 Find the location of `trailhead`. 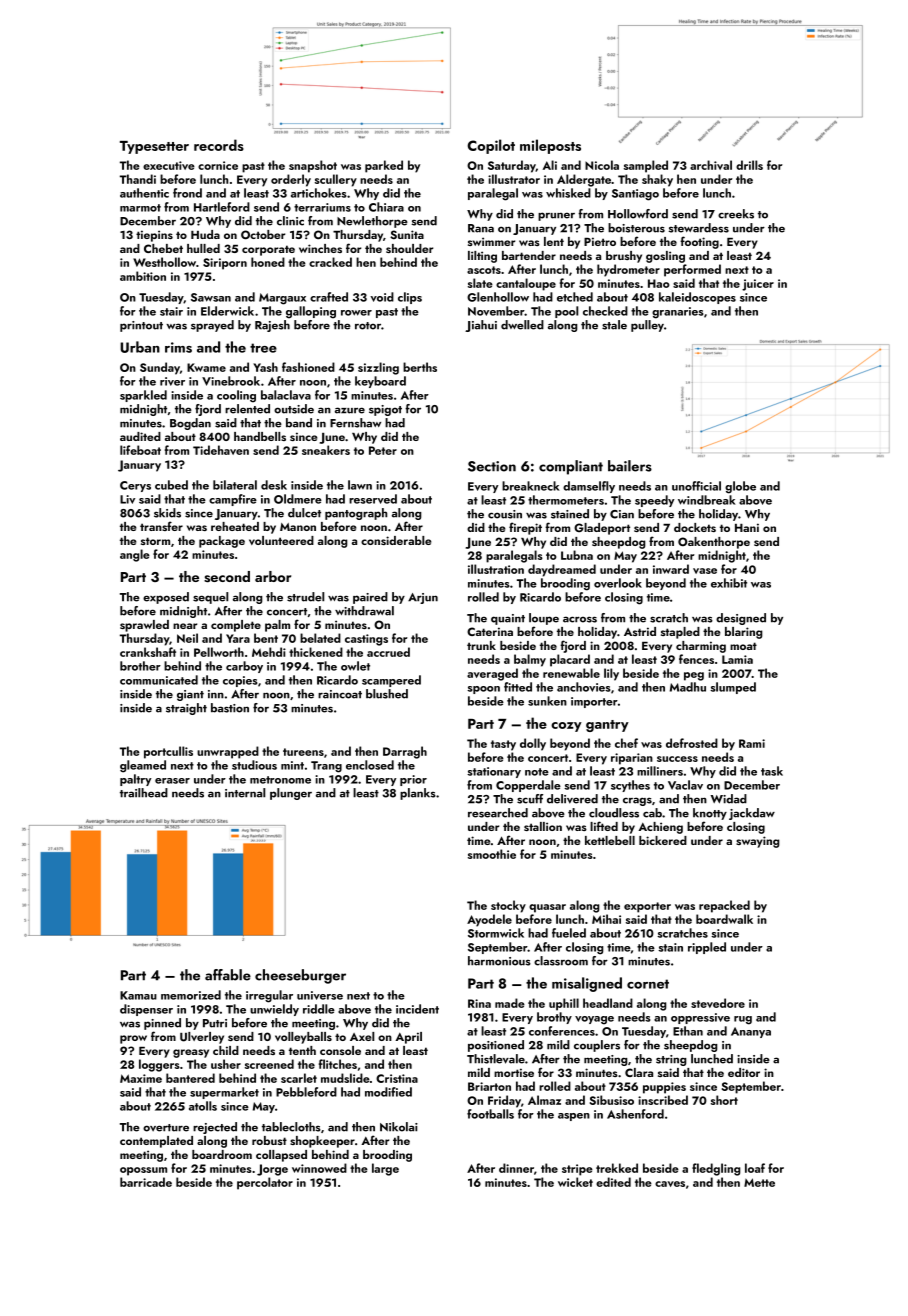

trailhead is located at coordinates (144, 793).
